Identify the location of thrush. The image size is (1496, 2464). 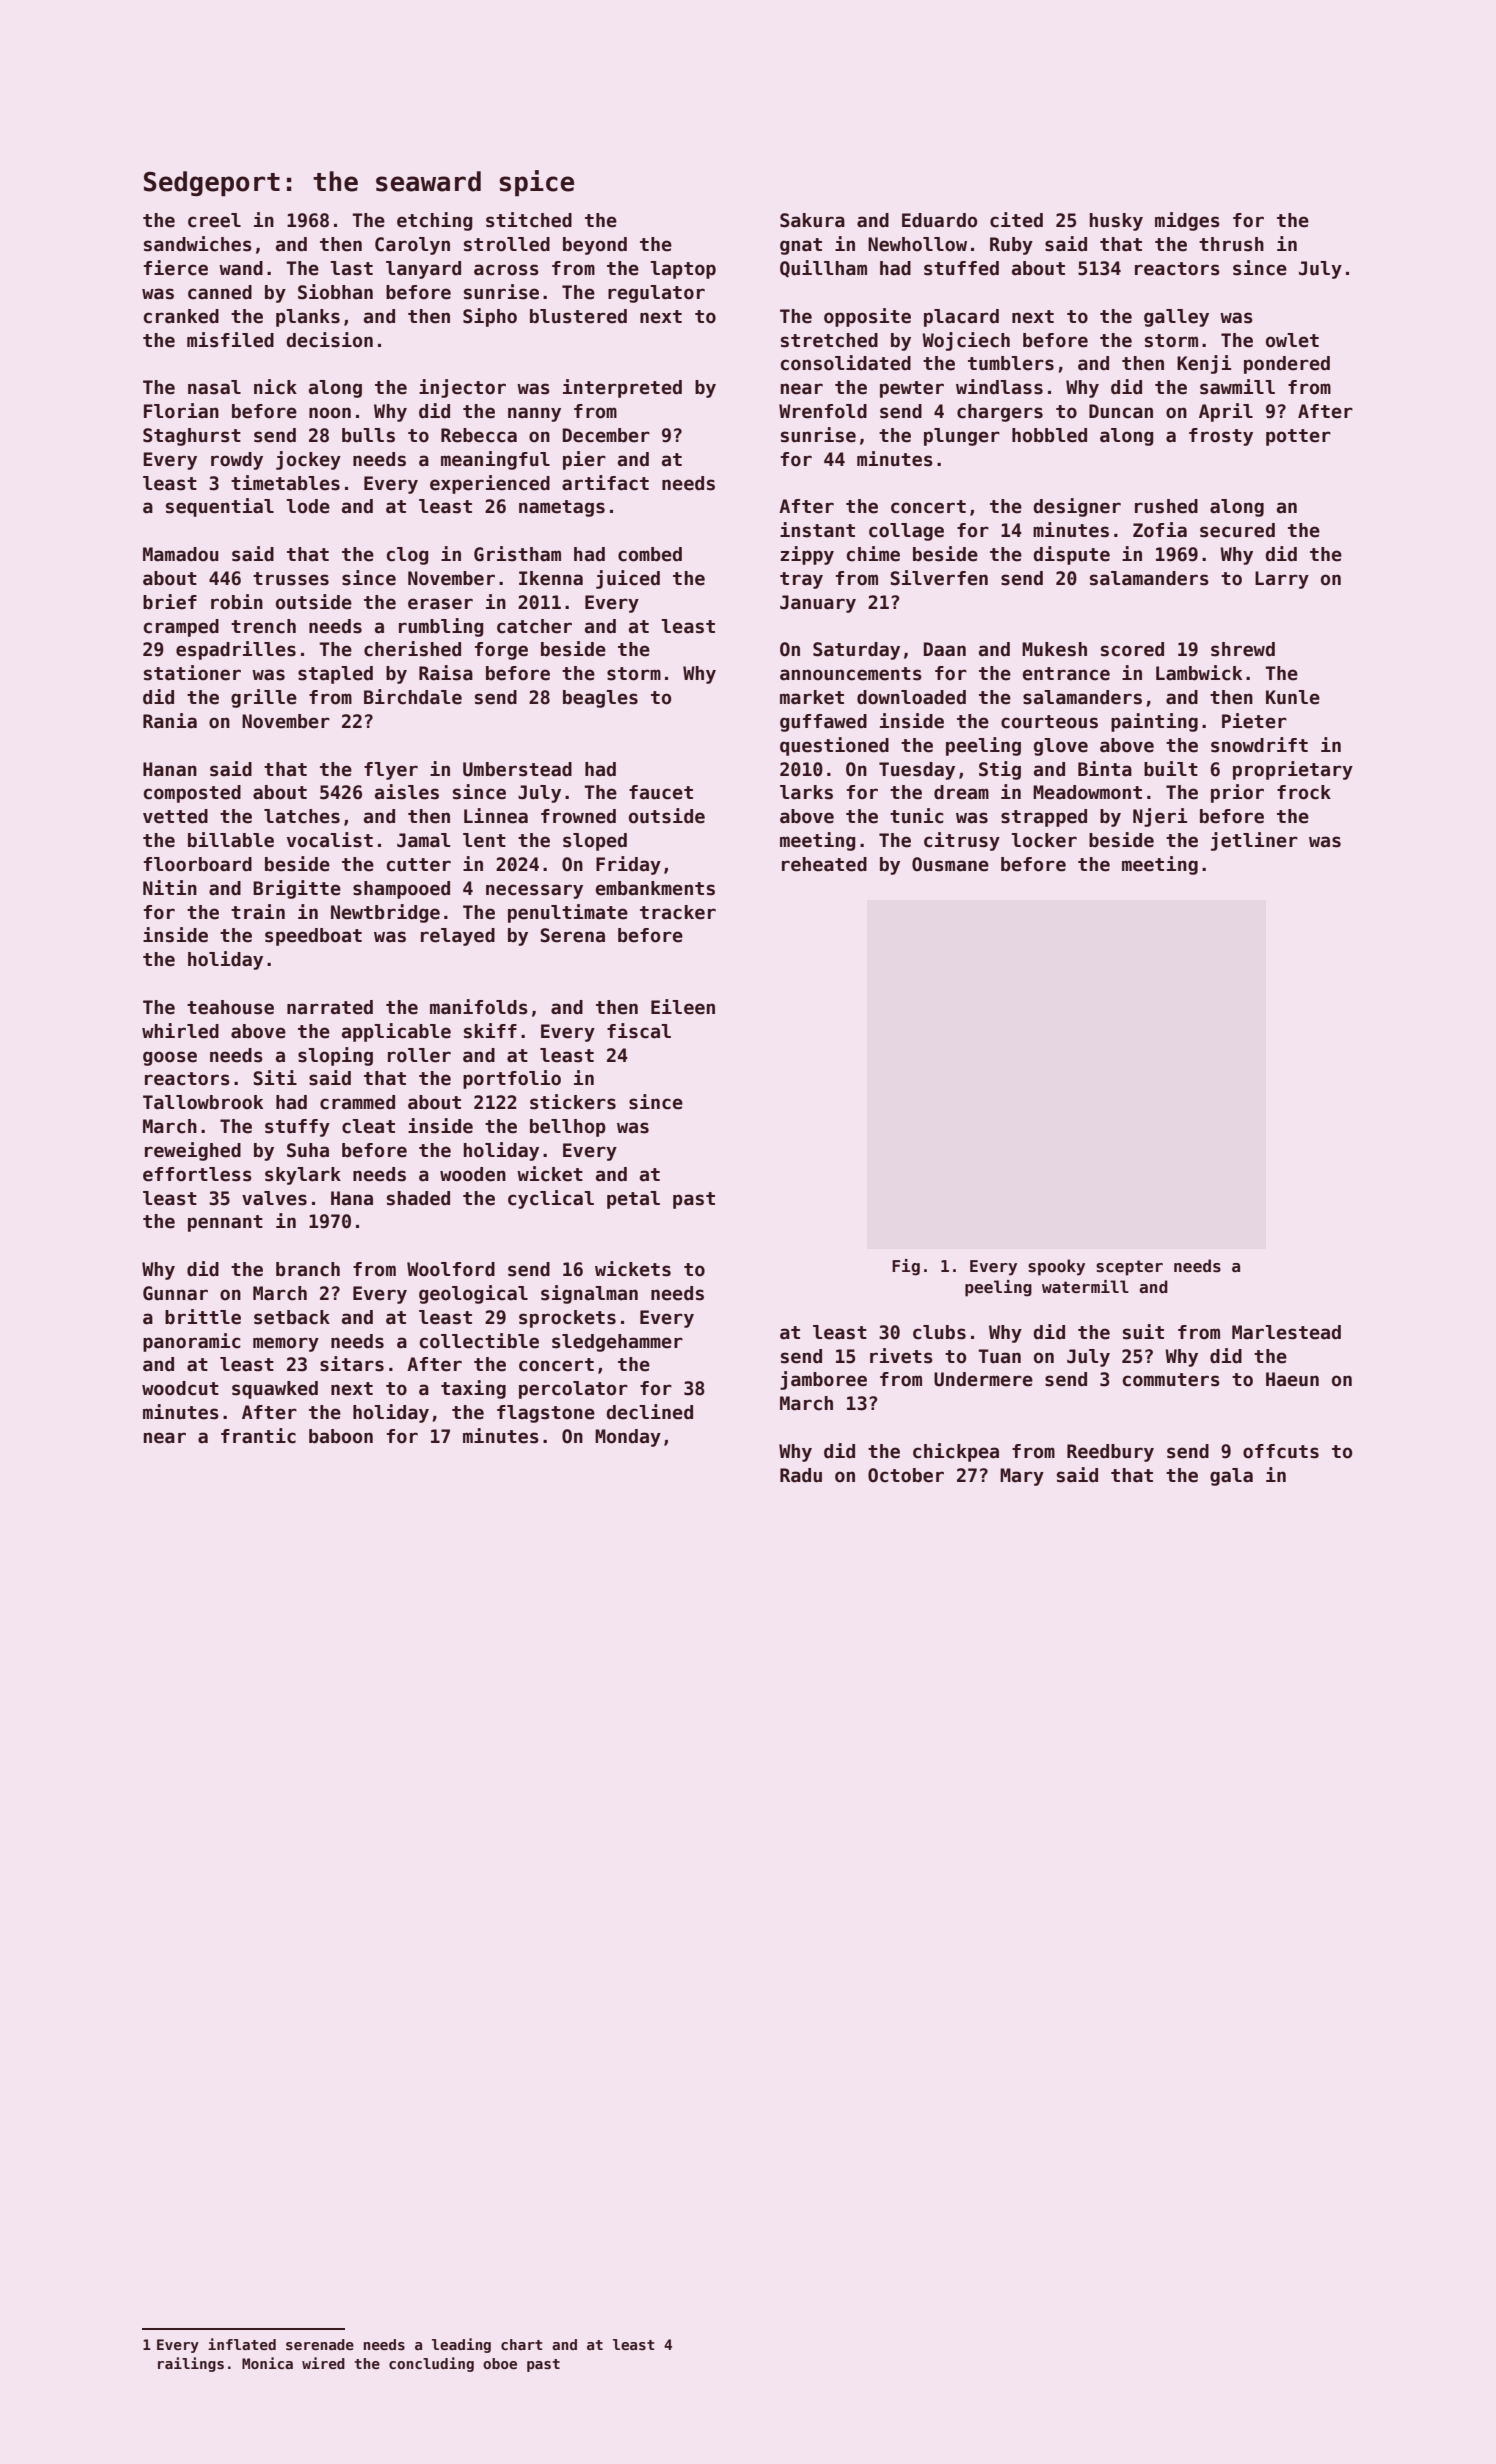
(1231, 244).
